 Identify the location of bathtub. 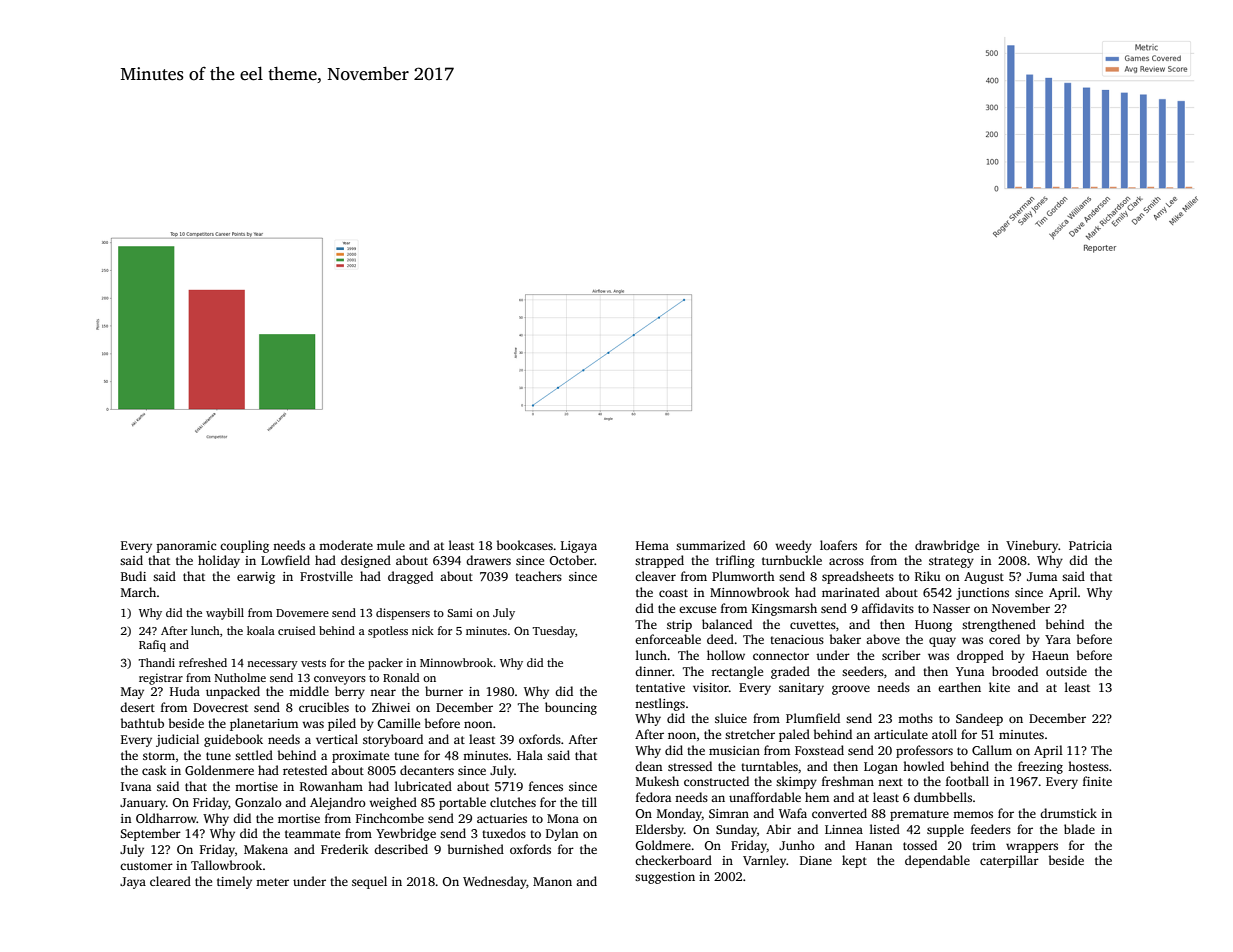
(142, 723).
